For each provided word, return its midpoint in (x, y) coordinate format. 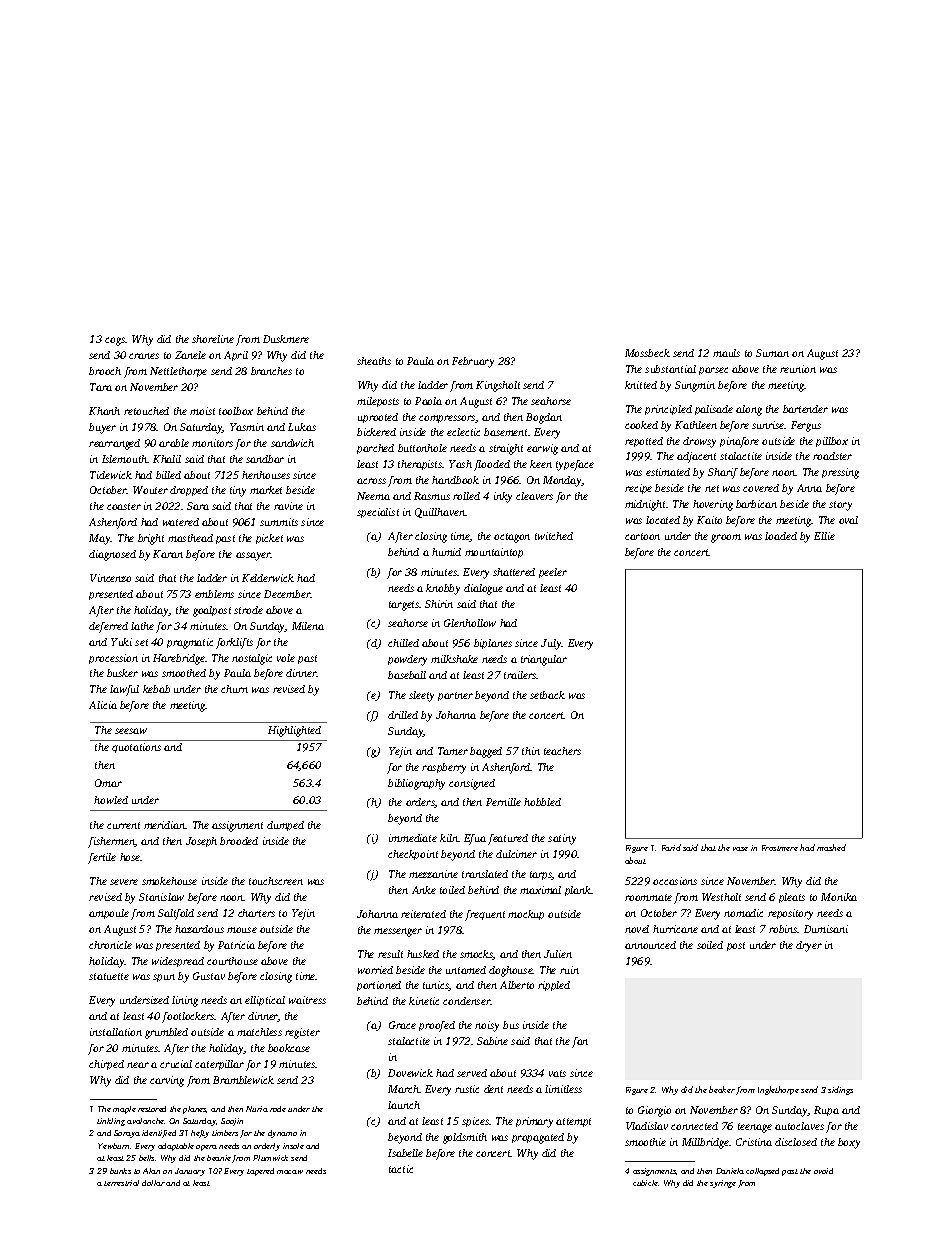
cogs (115, 341)
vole (286, 658)
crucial (176, 1064)
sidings (840, 1090)
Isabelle (405, 1153)
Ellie (824, 536)
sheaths (374, 361)
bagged (486, 752)
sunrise (768, 425)
